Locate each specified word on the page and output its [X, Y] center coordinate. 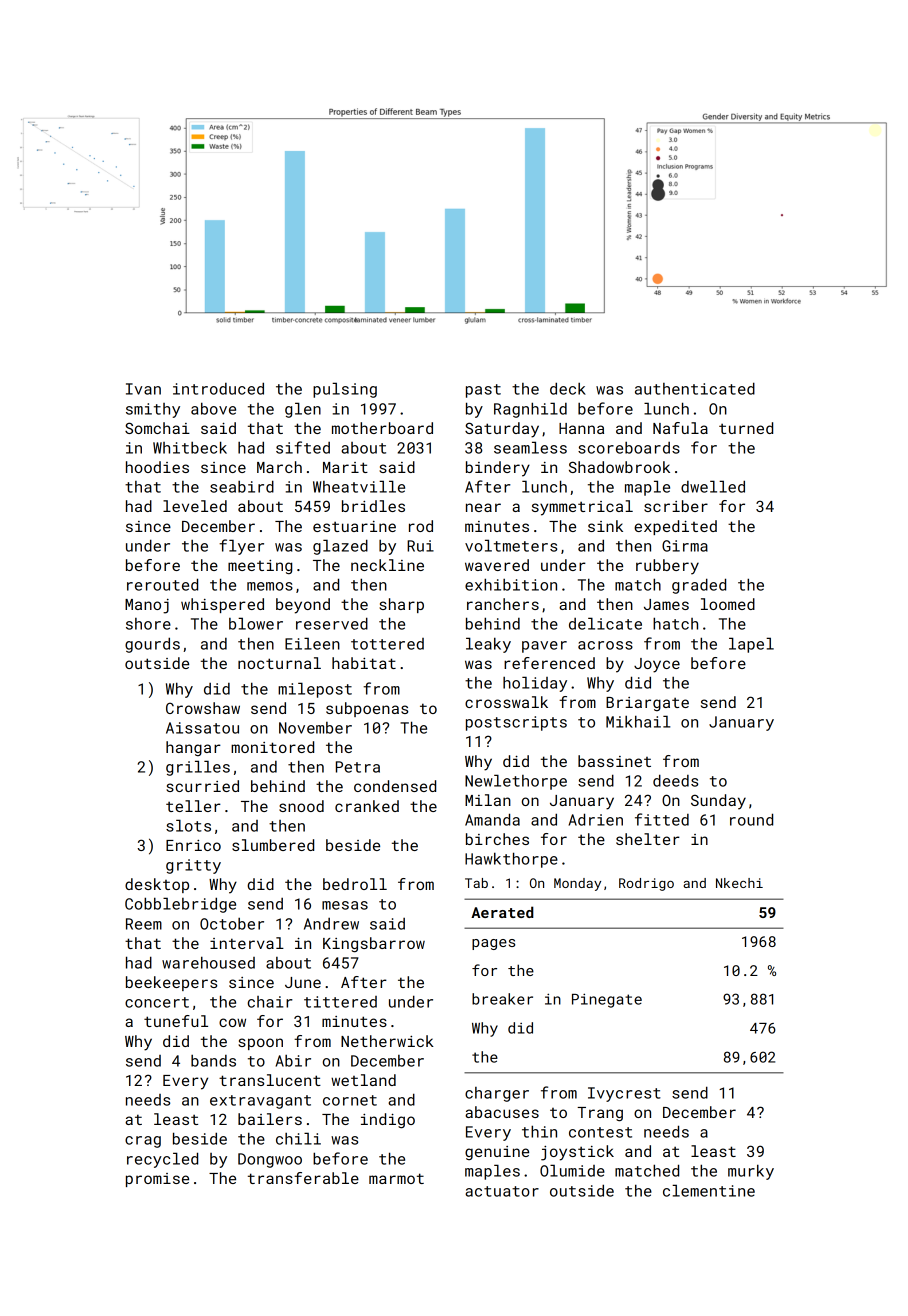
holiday [535, 684]
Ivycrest [624, 1094]
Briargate [647, 704]
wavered [497, 565]
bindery [498, 469]
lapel [751, 645]
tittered [340, 1002]
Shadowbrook [619, 467]
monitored [272, 747]
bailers [270, 1119]
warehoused [208, 963]
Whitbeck [190, 447]
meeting [260, 567]
